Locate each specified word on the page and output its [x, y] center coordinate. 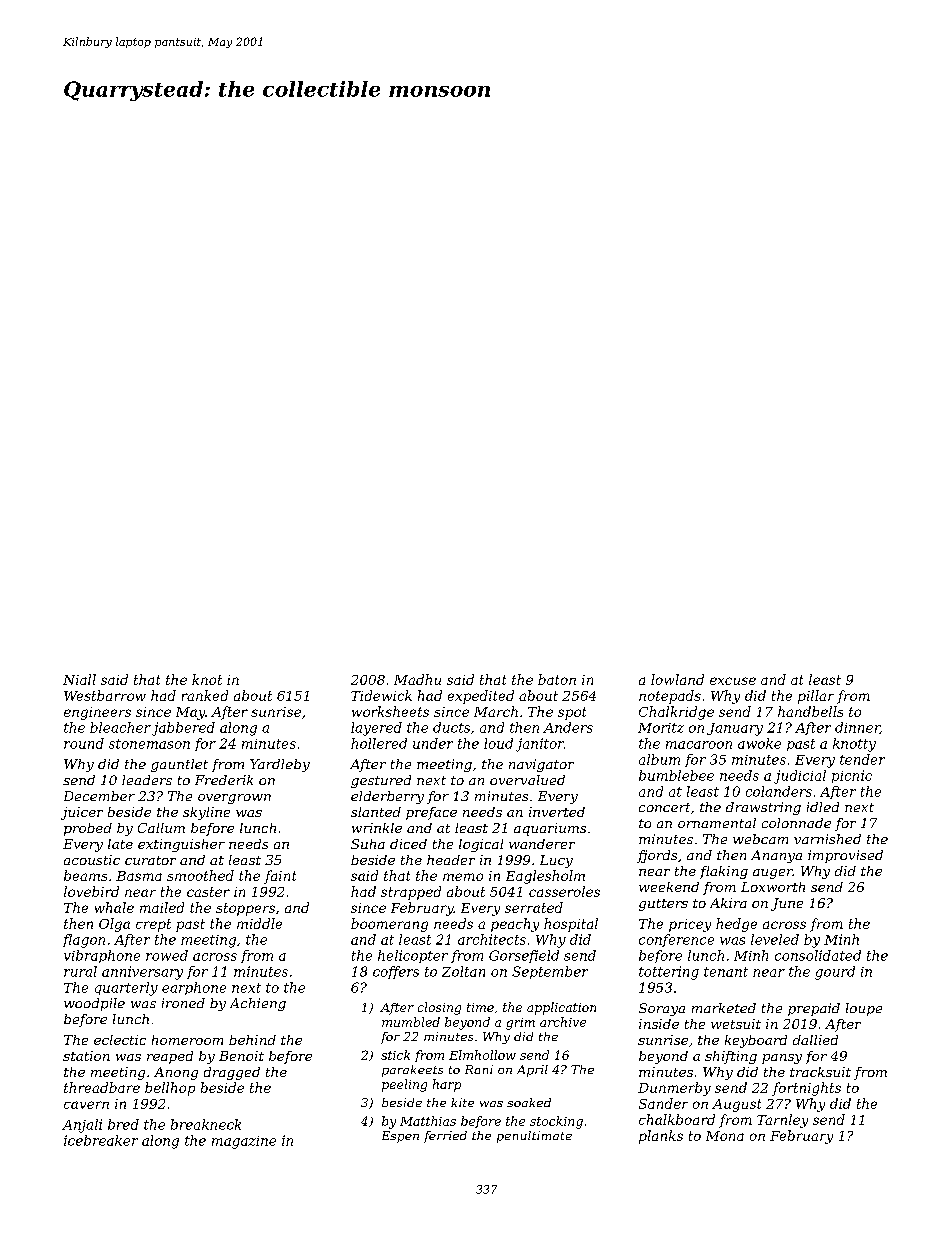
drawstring [763, 808]
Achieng [258, 1004]
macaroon [699, 745]
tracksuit [820, 1072]
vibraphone [102, 956]
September [550, 972]
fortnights [806, 1089]
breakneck [206, 1124]
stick [395, 1055]
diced [408, 844]
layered [376, 729]
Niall [79, 679]
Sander [663, 1103]
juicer [82, 813]
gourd [835, 973]
